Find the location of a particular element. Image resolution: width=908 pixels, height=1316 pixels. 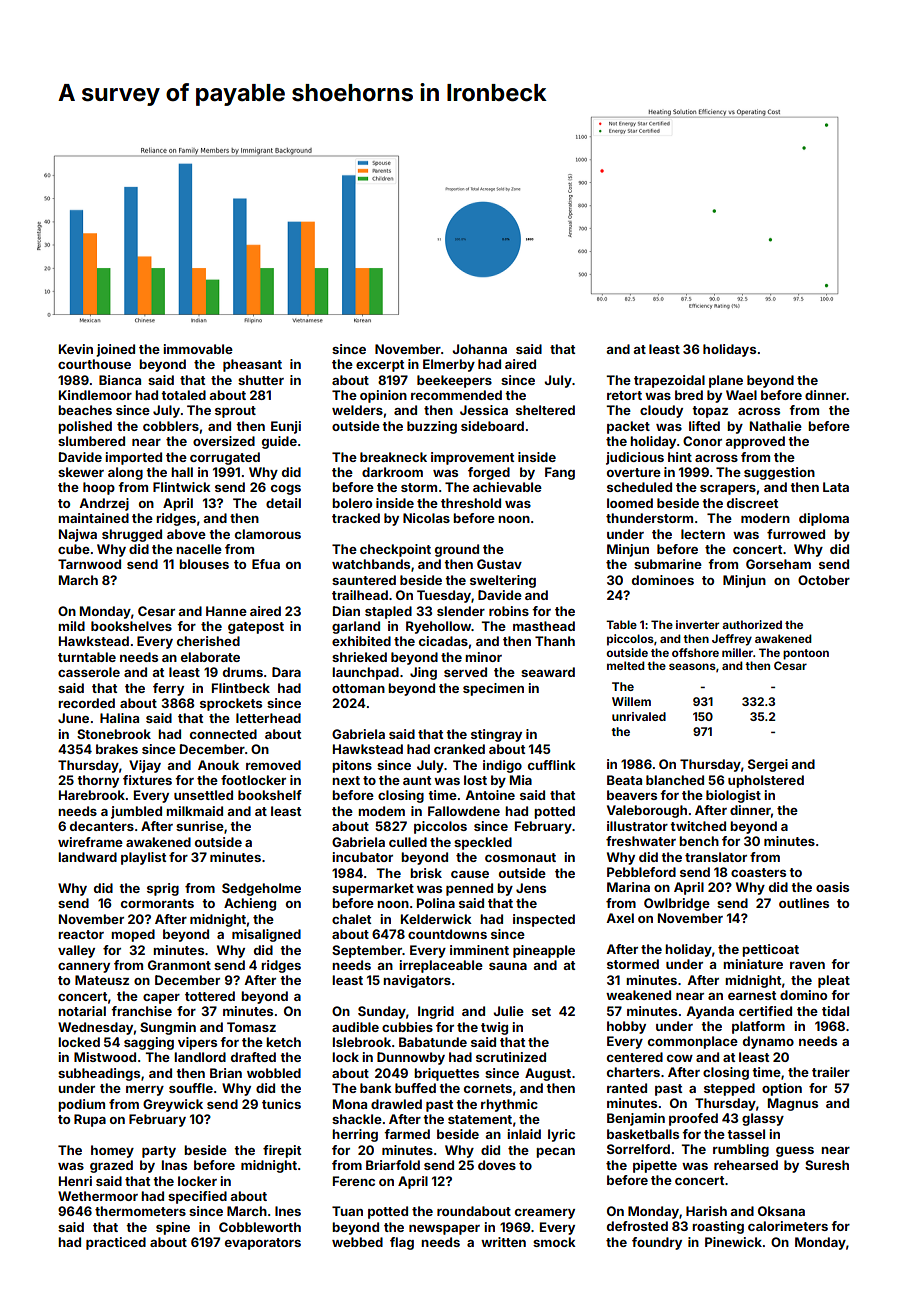

Pinewick is located at coordinates (733, 1242).
